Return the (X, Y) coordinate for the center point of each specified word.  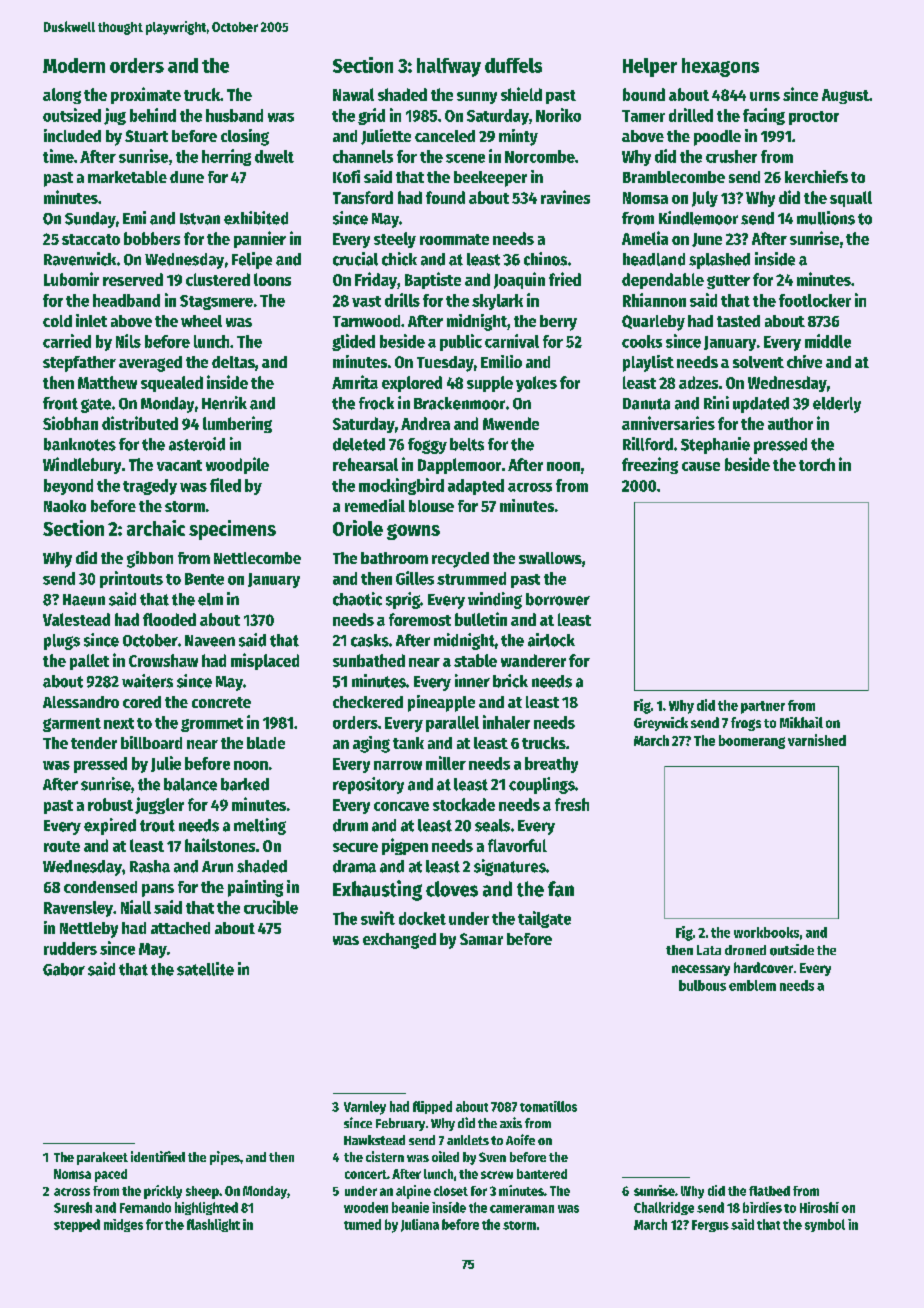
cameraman (522, 1209)
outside (792, 950)
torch (817, 464)
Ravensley (78, 909)
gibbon (150, 559)
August (845, 96)
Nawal (353, 94)
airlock (551, 640)
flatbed (769, 1191)
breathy (551, 765)
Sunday (90, 220)
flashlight (213, 1225)
